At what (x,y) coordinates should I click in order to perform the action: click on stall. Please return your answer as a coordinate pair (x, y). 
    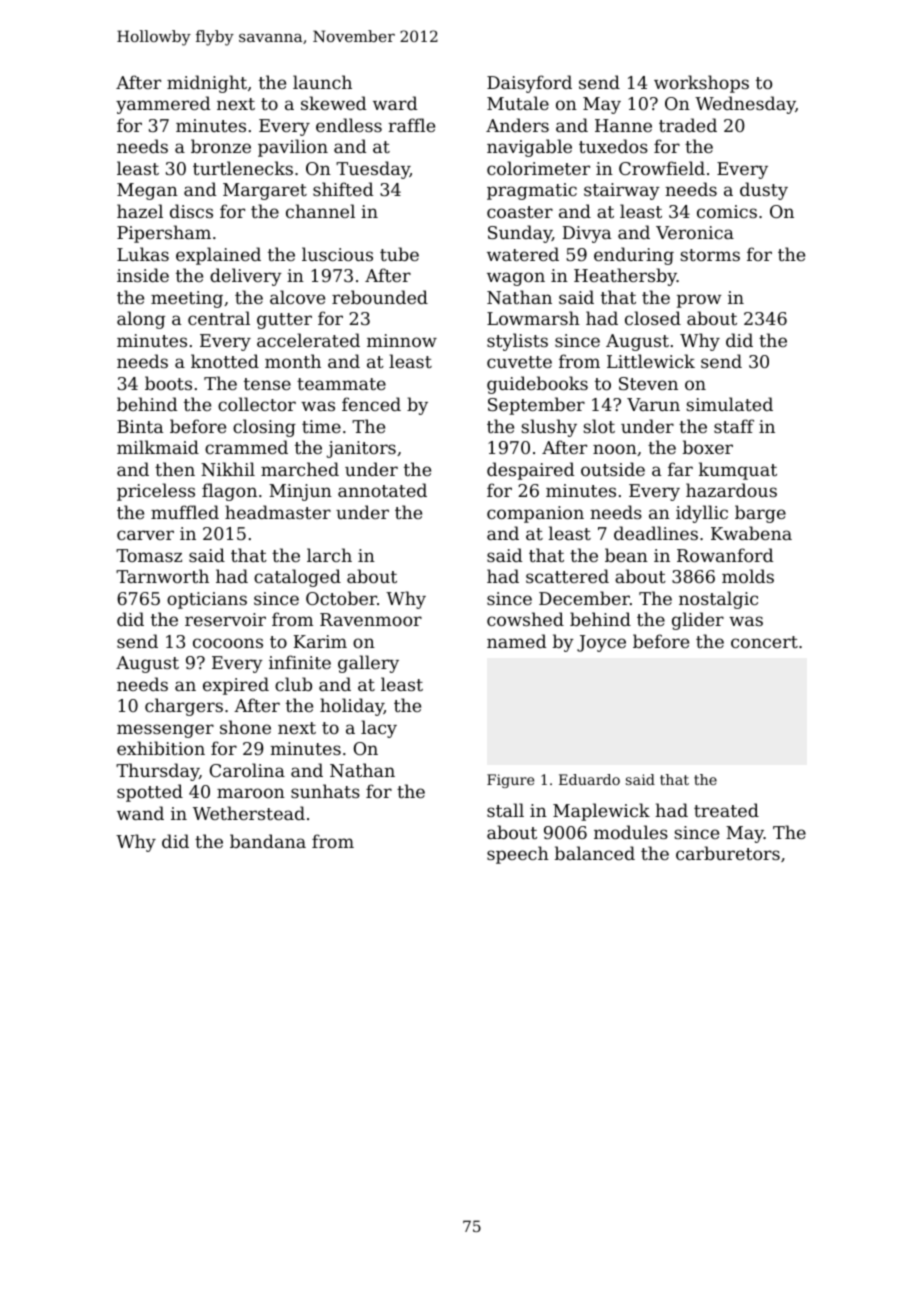
    Looking at the image, I should click on (505, 810).
